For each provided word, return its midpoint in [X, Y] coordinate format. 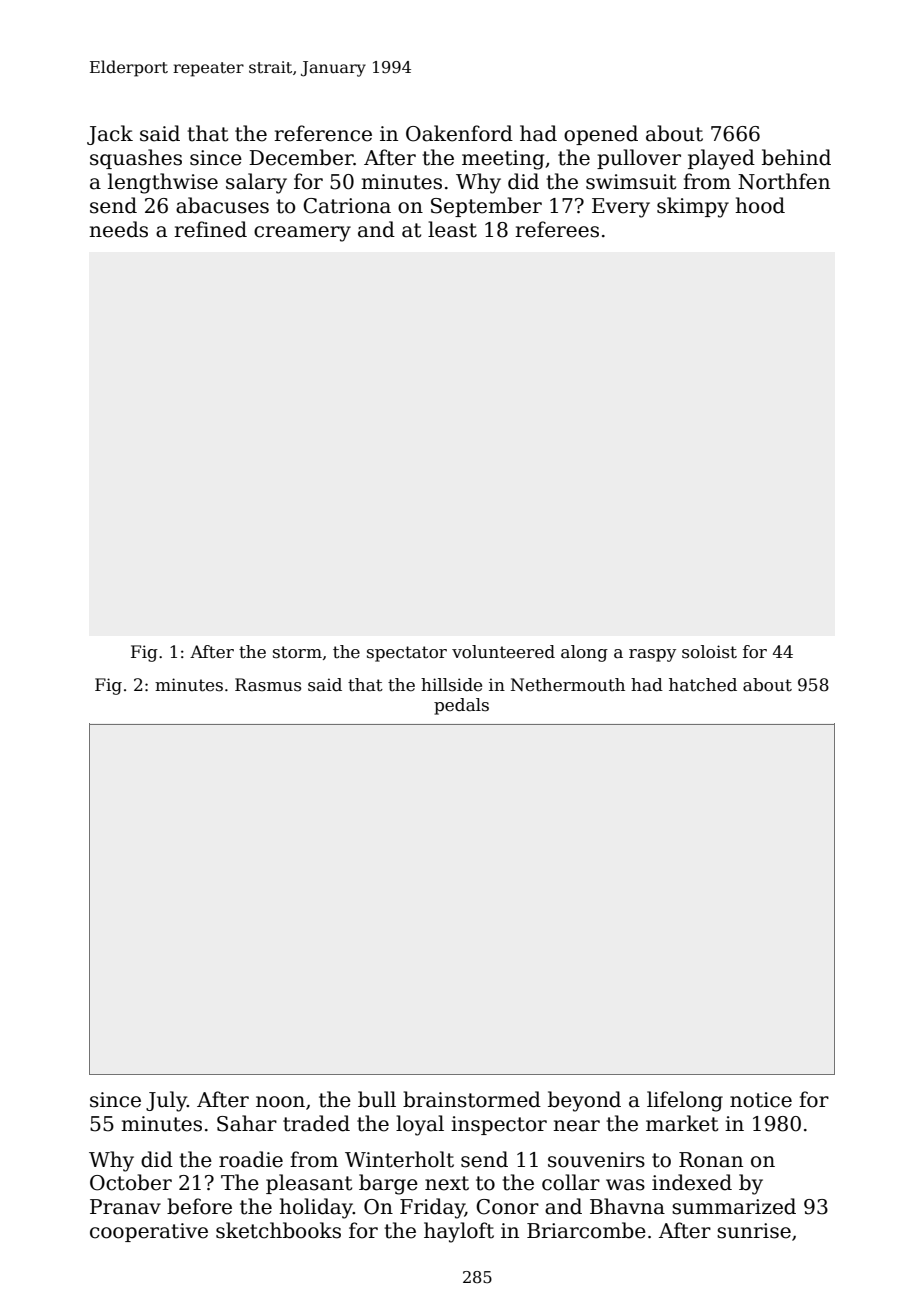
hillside [451, 685]
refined [210, 229]
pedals [461, 706]
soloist [709, 652]
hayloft [459, 1232]
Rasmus [268, 685]
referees [557, 229]
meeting [503, 160]
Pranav [125, 1207]
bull [377, 1099]
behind [796, 157]
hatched [703, 685]
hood [760, 205]
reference [323, 133]
